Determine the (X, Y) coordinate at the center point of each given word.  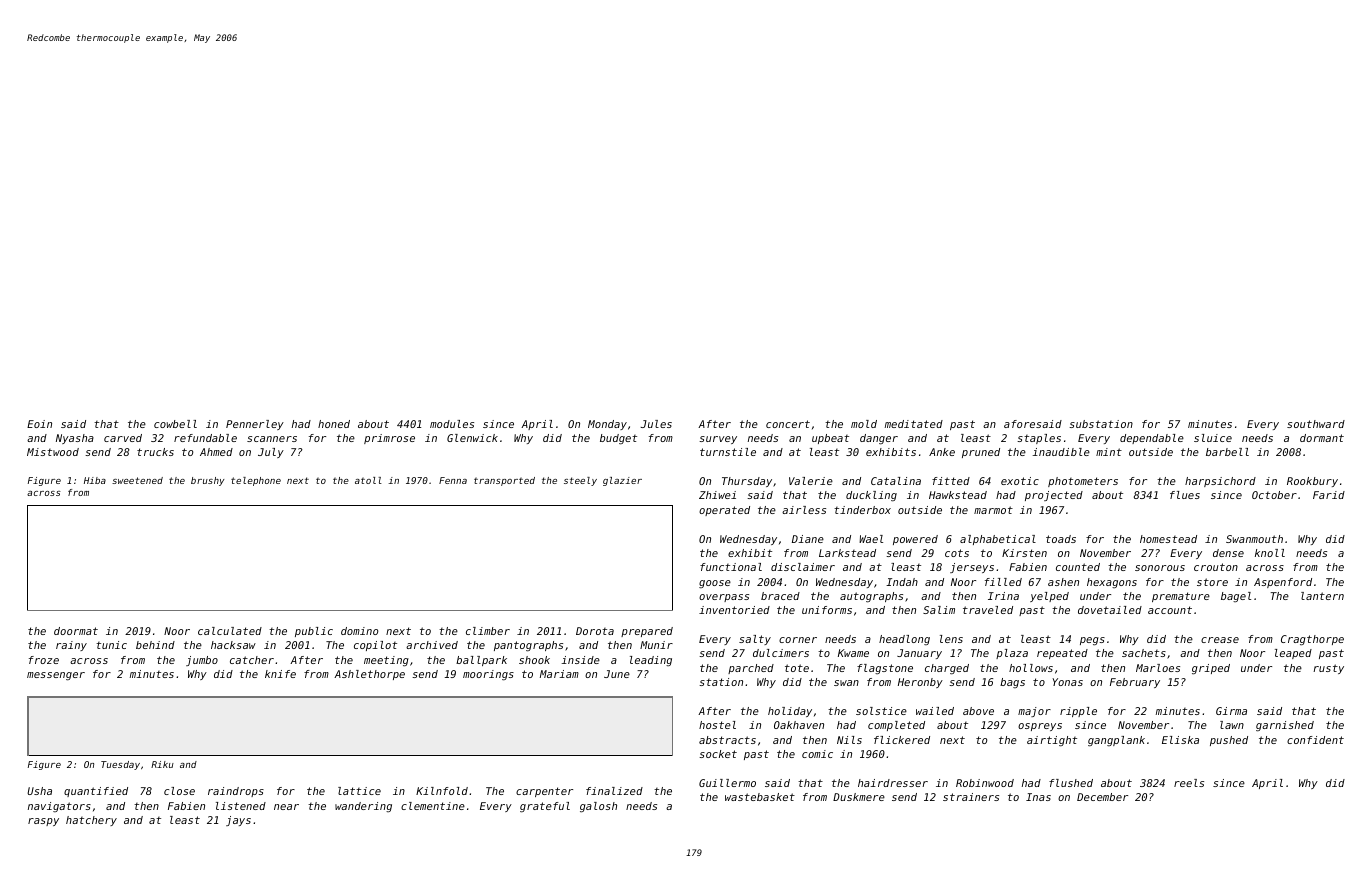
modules (452, 424)
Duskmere (859, 797)
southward (1316, 424)
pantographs (528, 646)
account (1170, 610)
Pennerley (255, 425)
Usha (39, 791)
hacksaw (233, 645)
